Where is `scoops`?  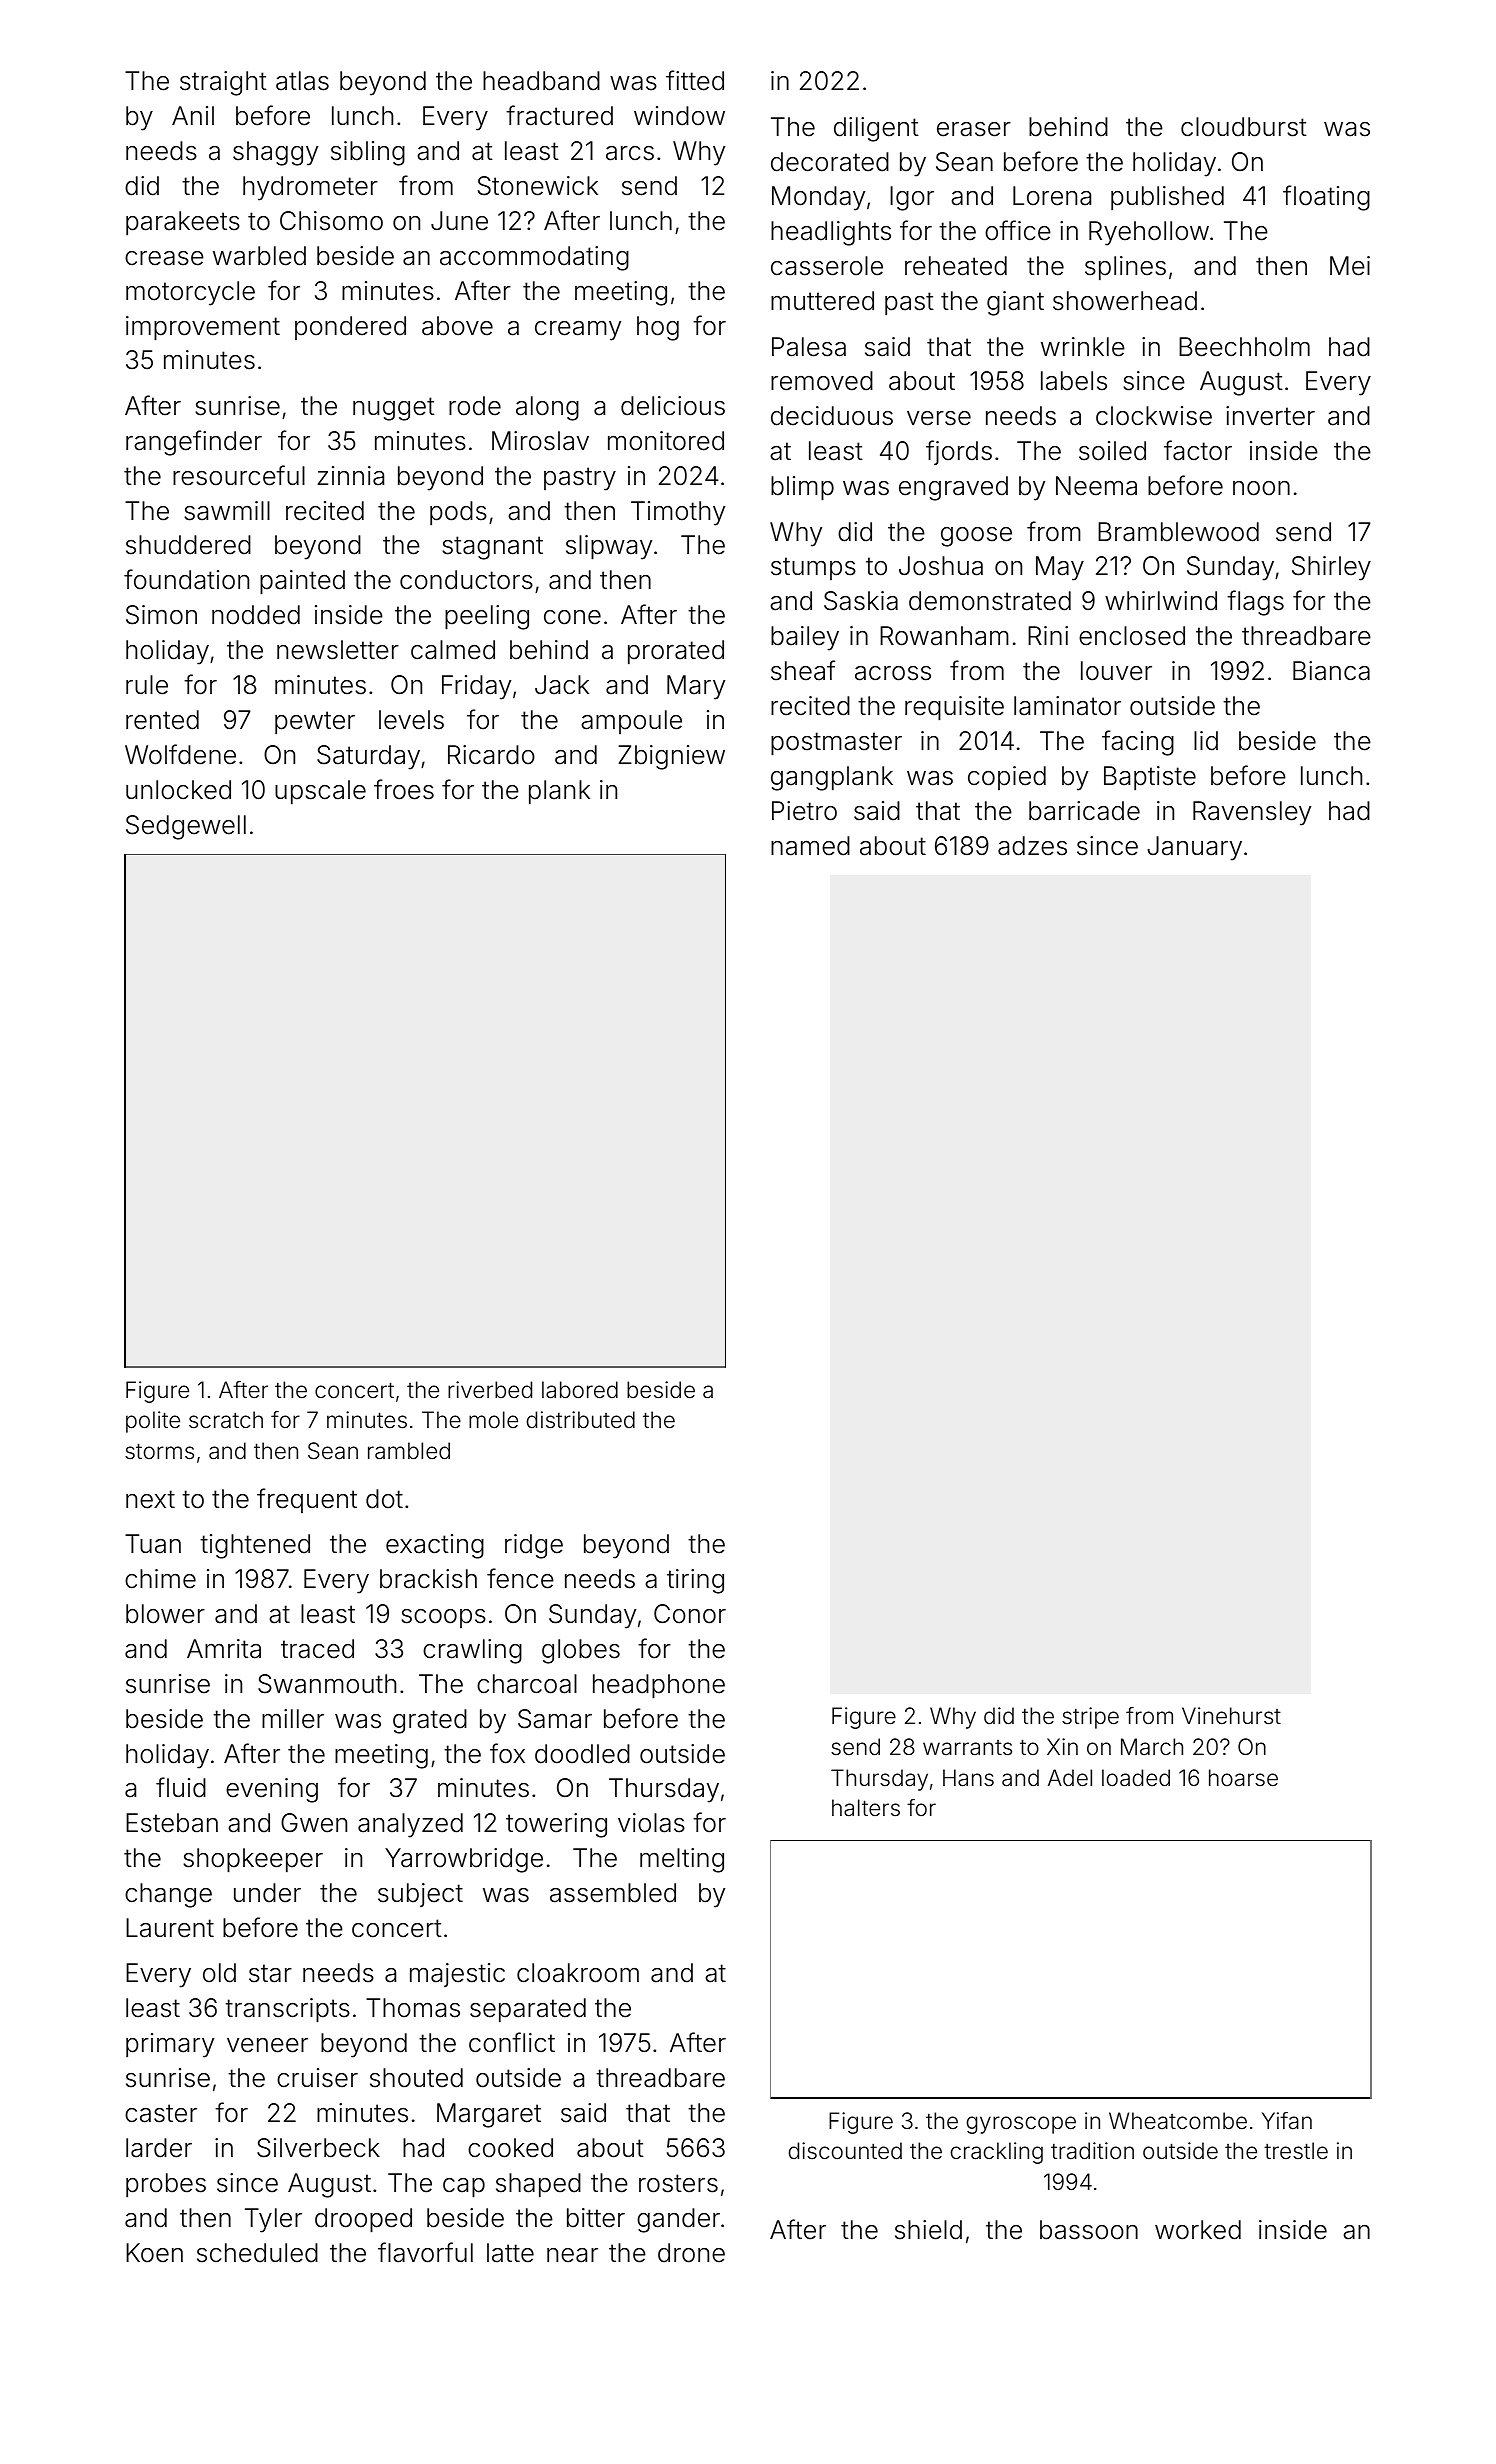
scoops is located at coordinates (443, 1618).
